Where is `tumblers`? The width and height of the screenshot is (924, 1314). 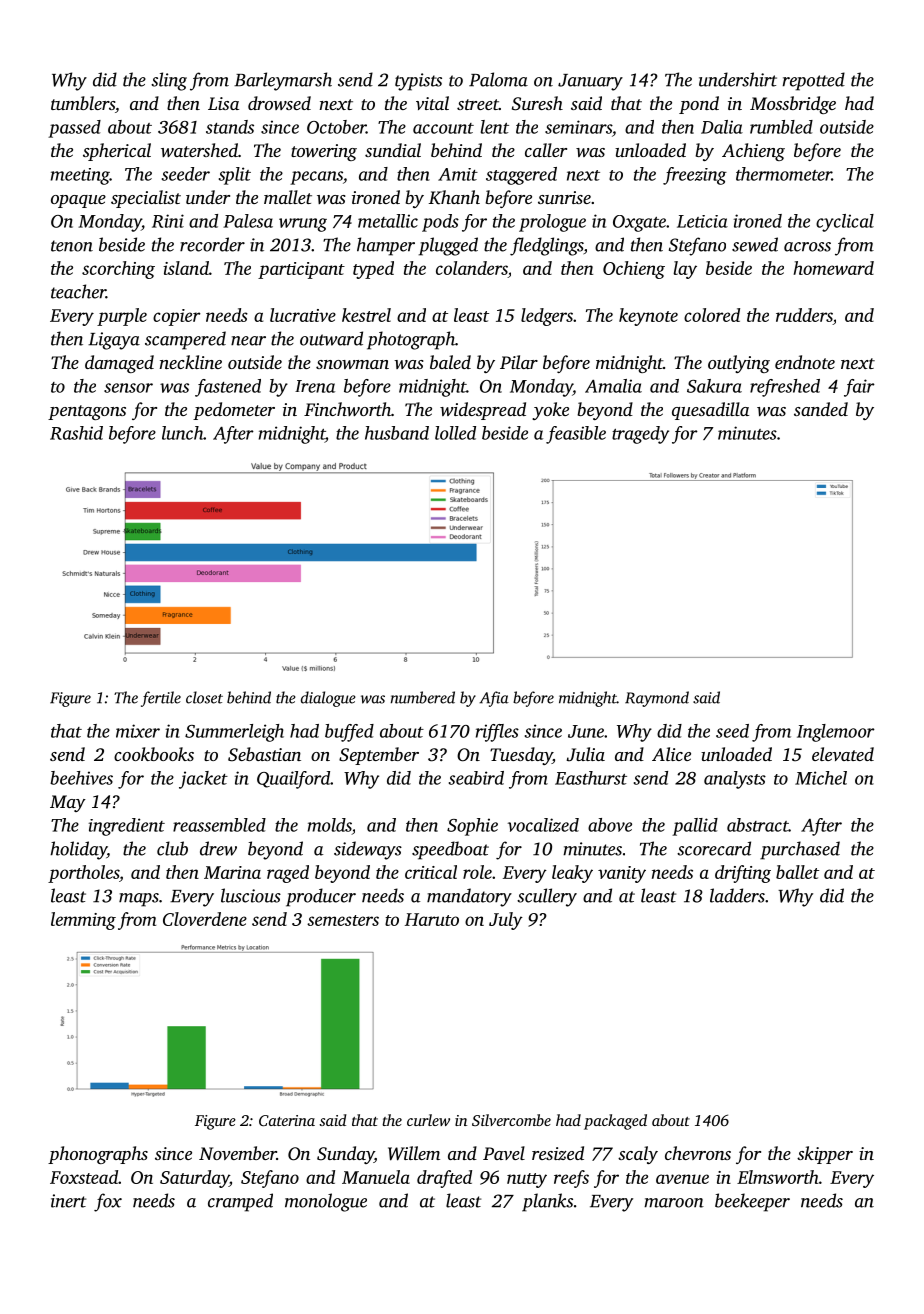 tumblers is located at coordinates (83, 103).
